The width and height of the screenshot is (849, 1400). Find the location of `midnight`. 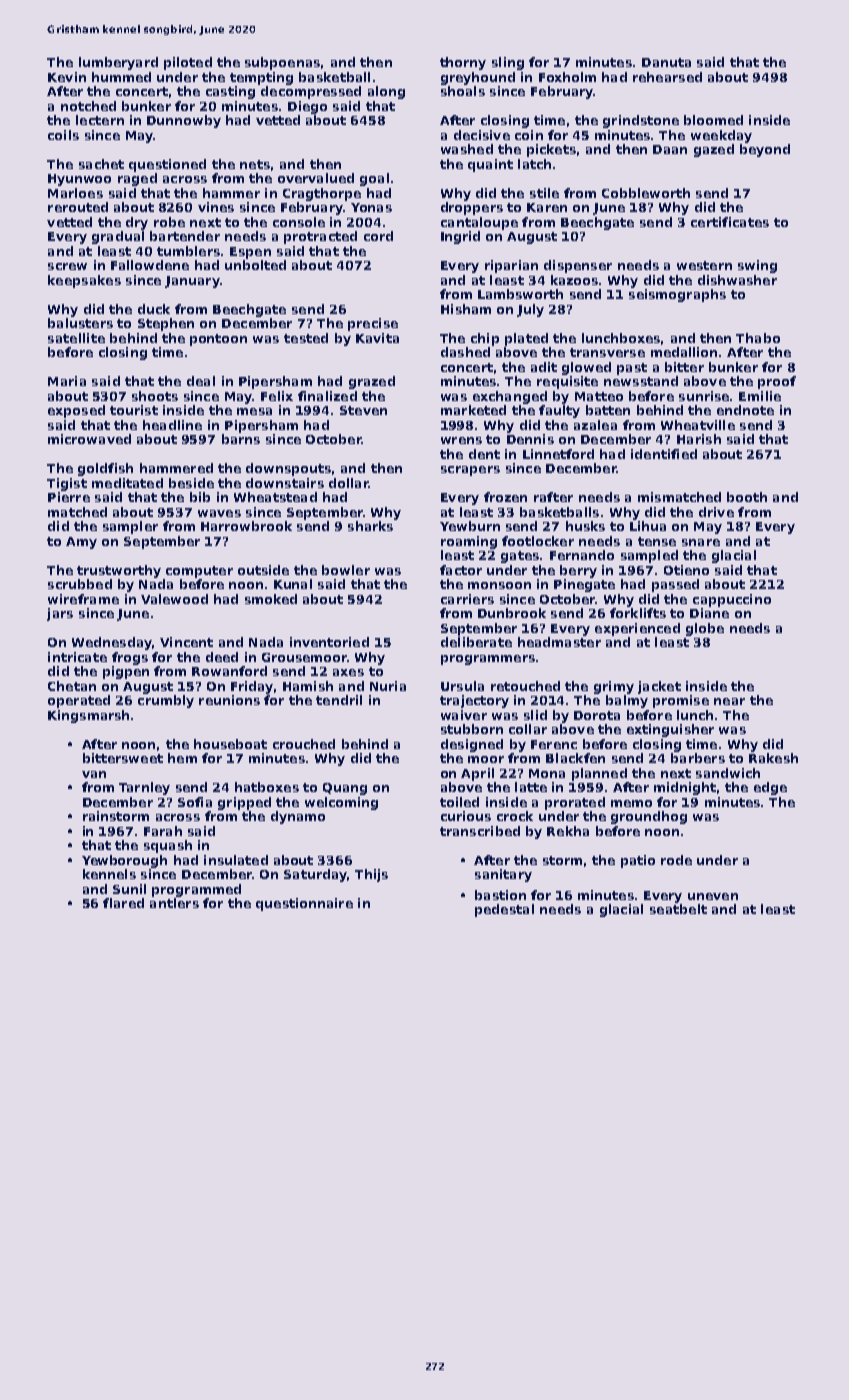

midnight is located at coordinates (685, 788).
